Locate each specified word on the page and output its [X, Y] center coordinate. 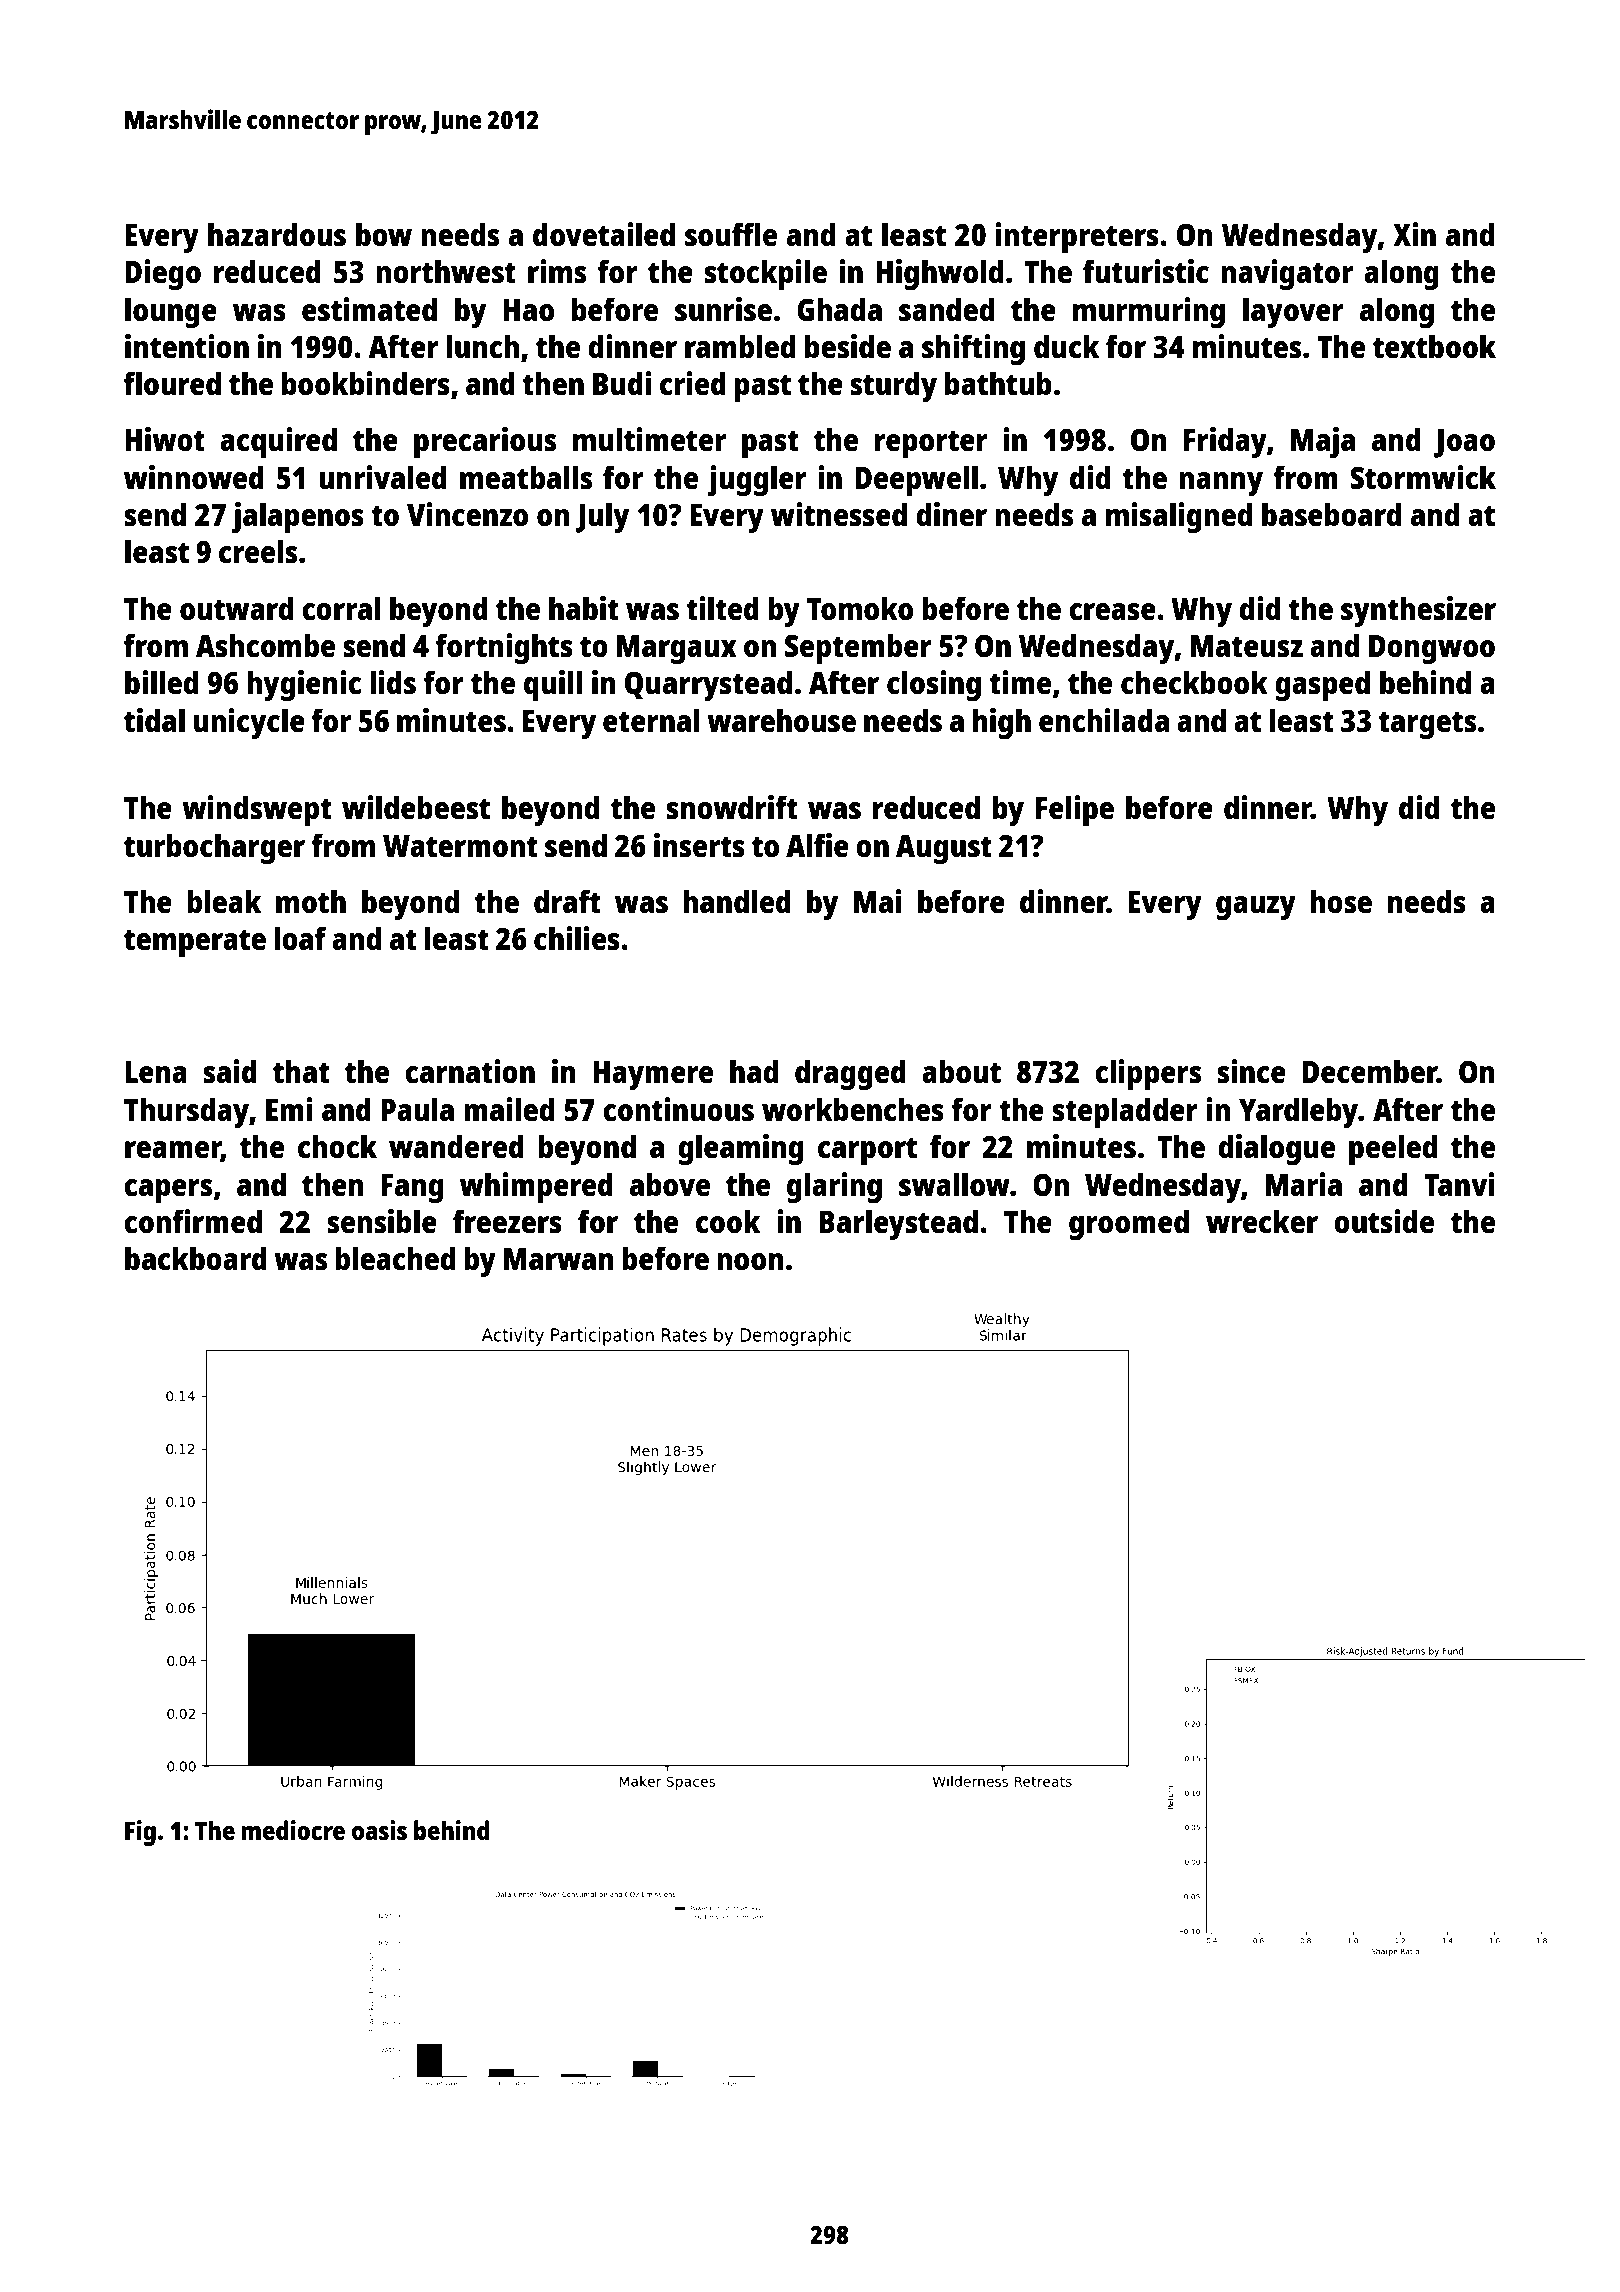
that [301, 1071]
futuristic [1146, 271]
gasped [1322, 685]
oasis [379, 1830]
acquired [278, 442]
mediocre [293, 1830]
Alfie [817, 845]
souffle [731, 234]
